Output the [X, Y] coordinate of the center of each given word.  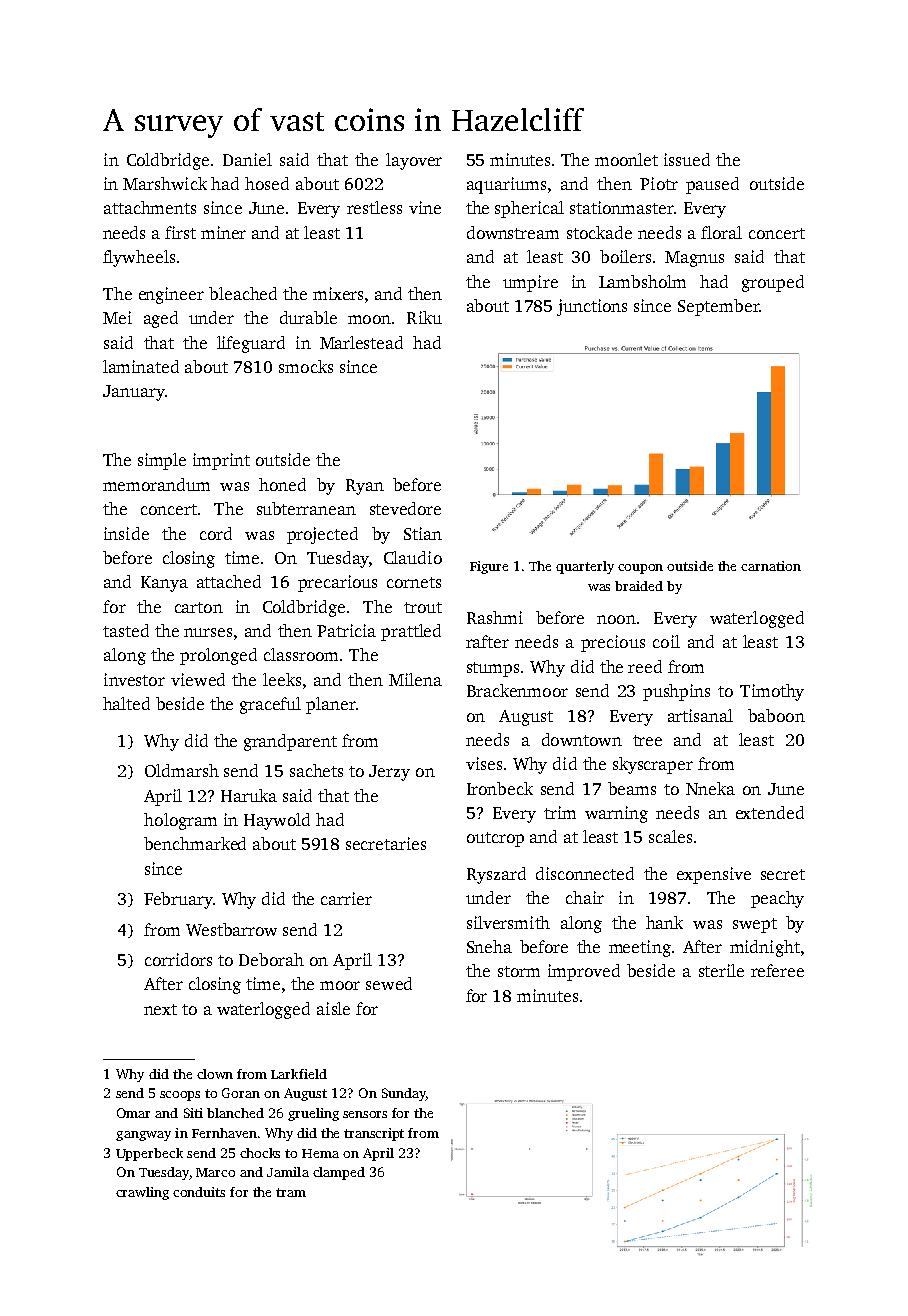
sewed [389, 983]
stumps [493, 669]
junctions [592, 307]
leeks [282, 679]
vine [425, 207]
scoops [180, 1096]
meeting [640, 948]
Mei [117, 317]
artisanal [700, 715]
